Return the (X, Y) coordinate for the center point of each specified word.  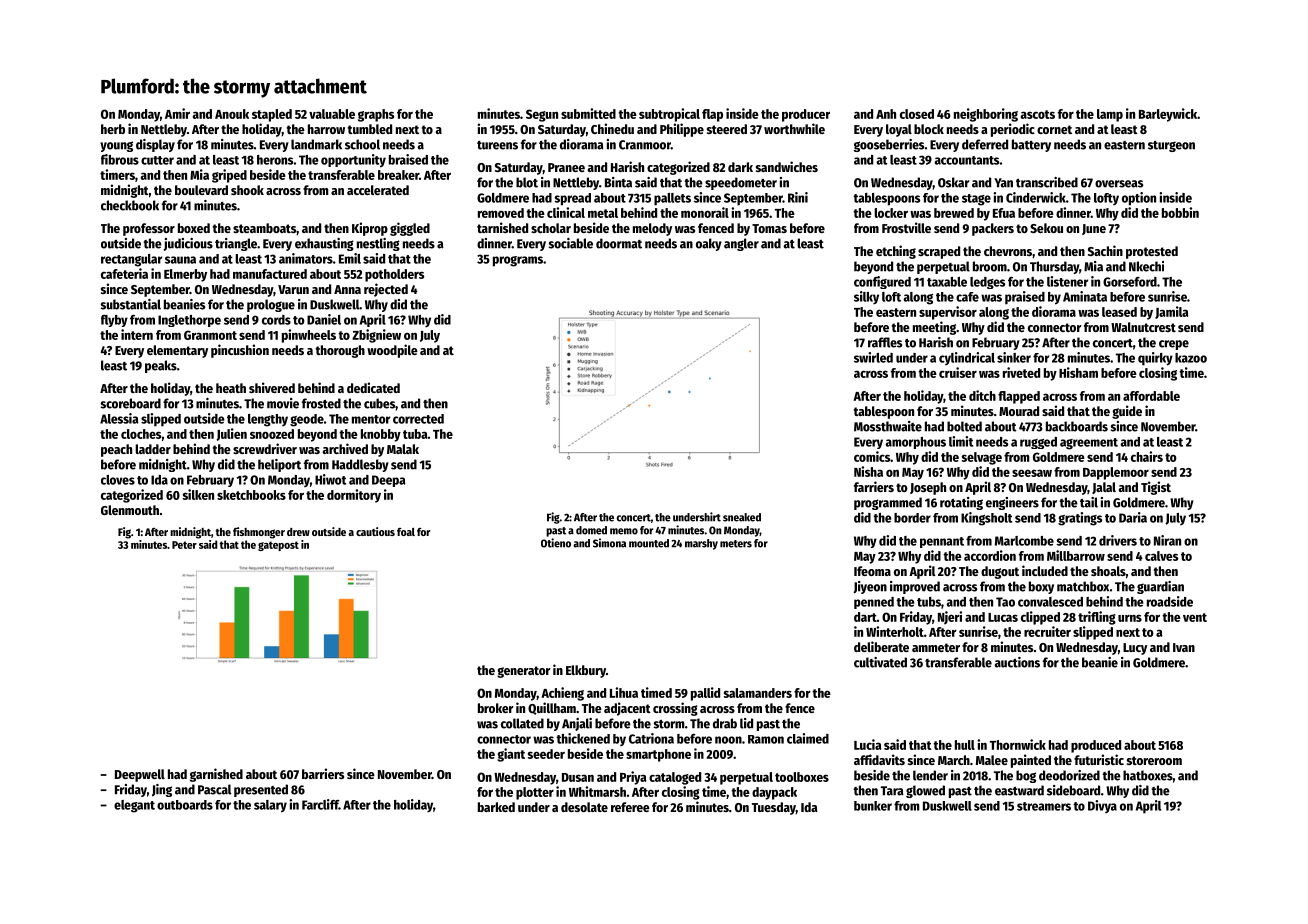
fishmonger (259, 533)
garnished (216, 775)
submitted (588, 113)
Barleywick (1168, 115)
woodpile (392, 351)
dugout (1000, 572)
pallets (672, 199)
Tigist (1156, 488)
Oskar (953, 182)
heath (231, 388)
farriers (874, 486)
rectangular (131, 260)
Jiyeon (870, 587)
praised (1025, 298)
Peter (184, 545)
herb (113, 129)
